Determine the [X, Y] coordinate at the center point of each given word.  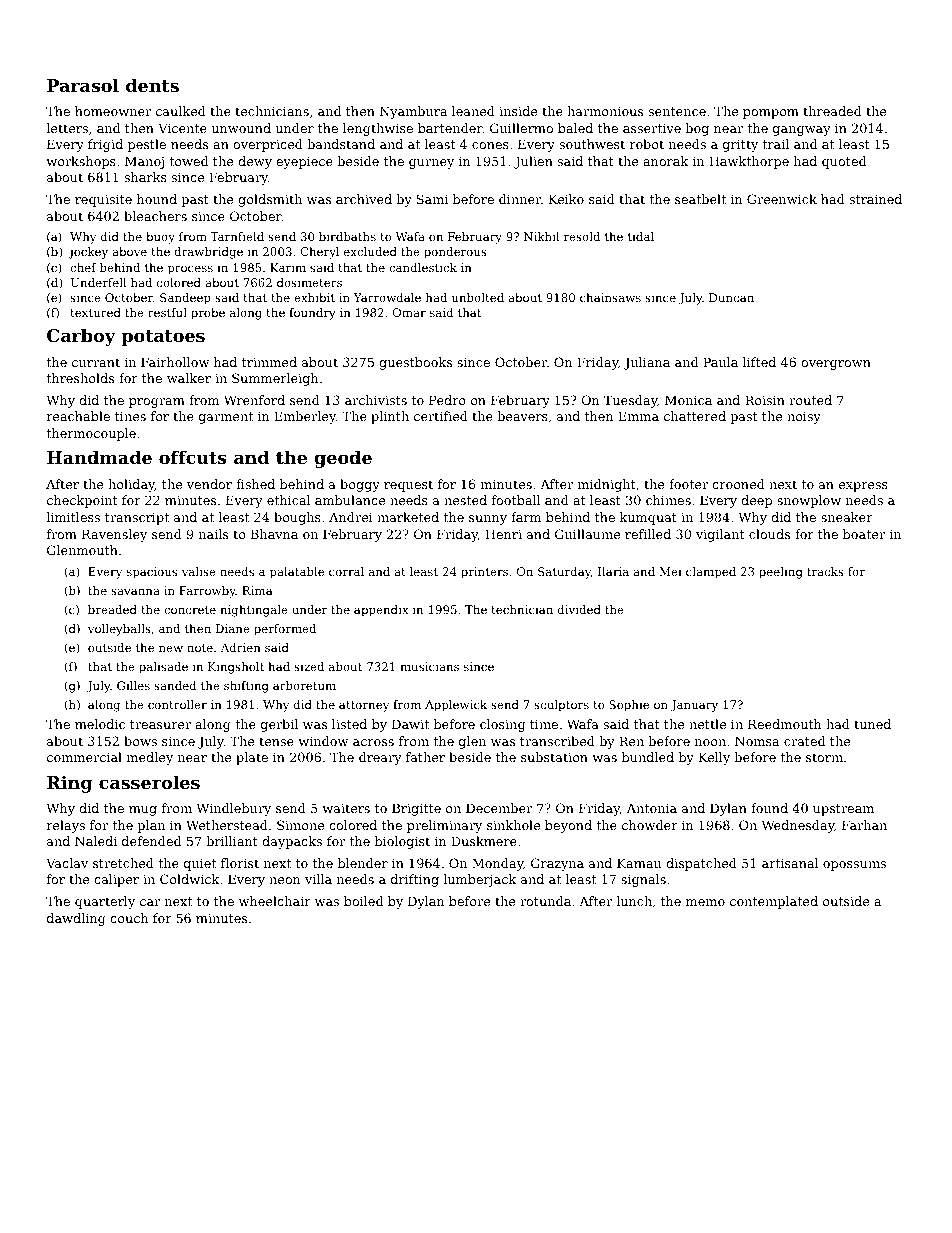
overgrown [836, 365]
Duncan [731, 297]
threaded [832, 111]
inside [518, 111]
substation [554, 757]
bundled [648, 757]
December [499, 808]
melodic [100, 724]
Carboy [81, 337]
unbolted [478, 297]
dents [152, 85]
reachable [78, 416]
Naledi [96, 841]
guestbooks [415, 363]
